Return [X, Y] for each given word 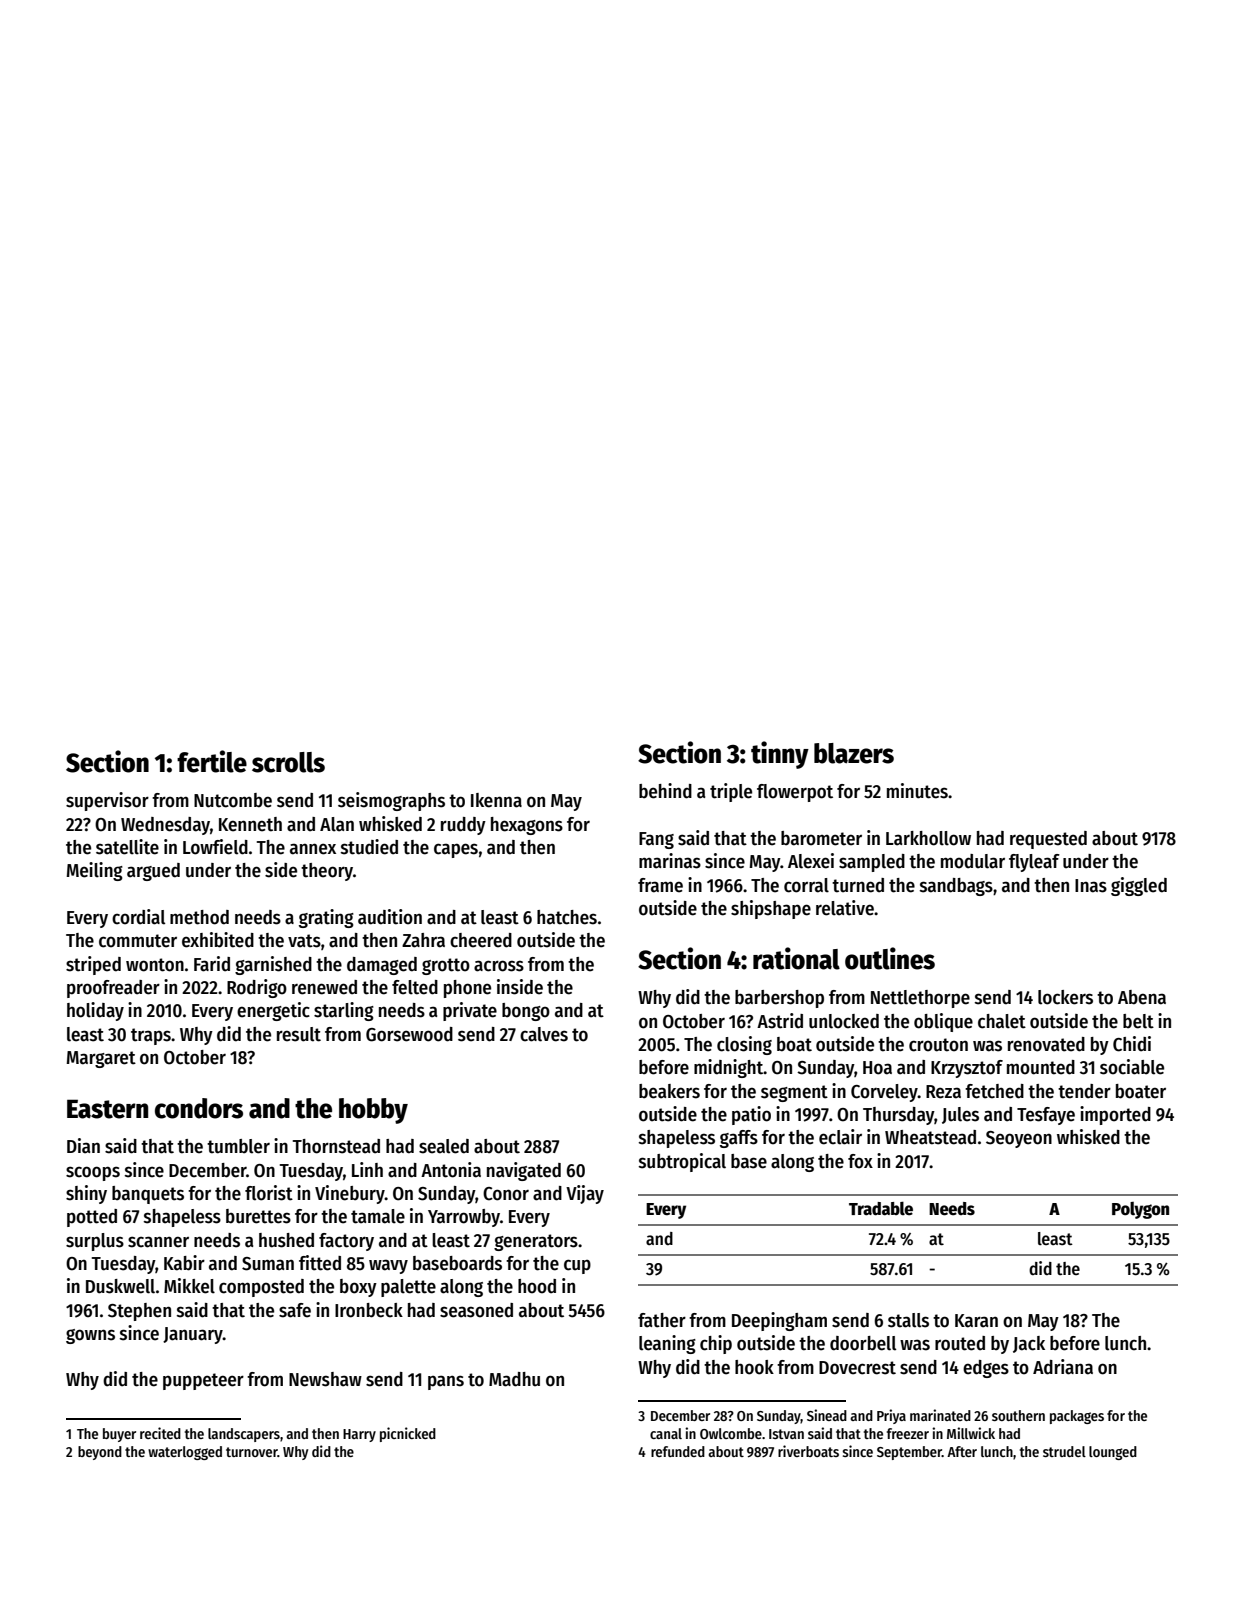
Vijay [585, 1194]
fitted [320, 1263]
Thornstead [336, 1146]
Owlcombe [731, 1433]
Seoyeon [1019, 1139]
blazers [854, 753]
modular [973, 861]
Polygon [1140, 1210]
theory [327, 872]
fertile [212, 761]
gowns [90, 1336]
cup [577, 1266]
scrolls [288, 762]
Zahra [423, 940]
